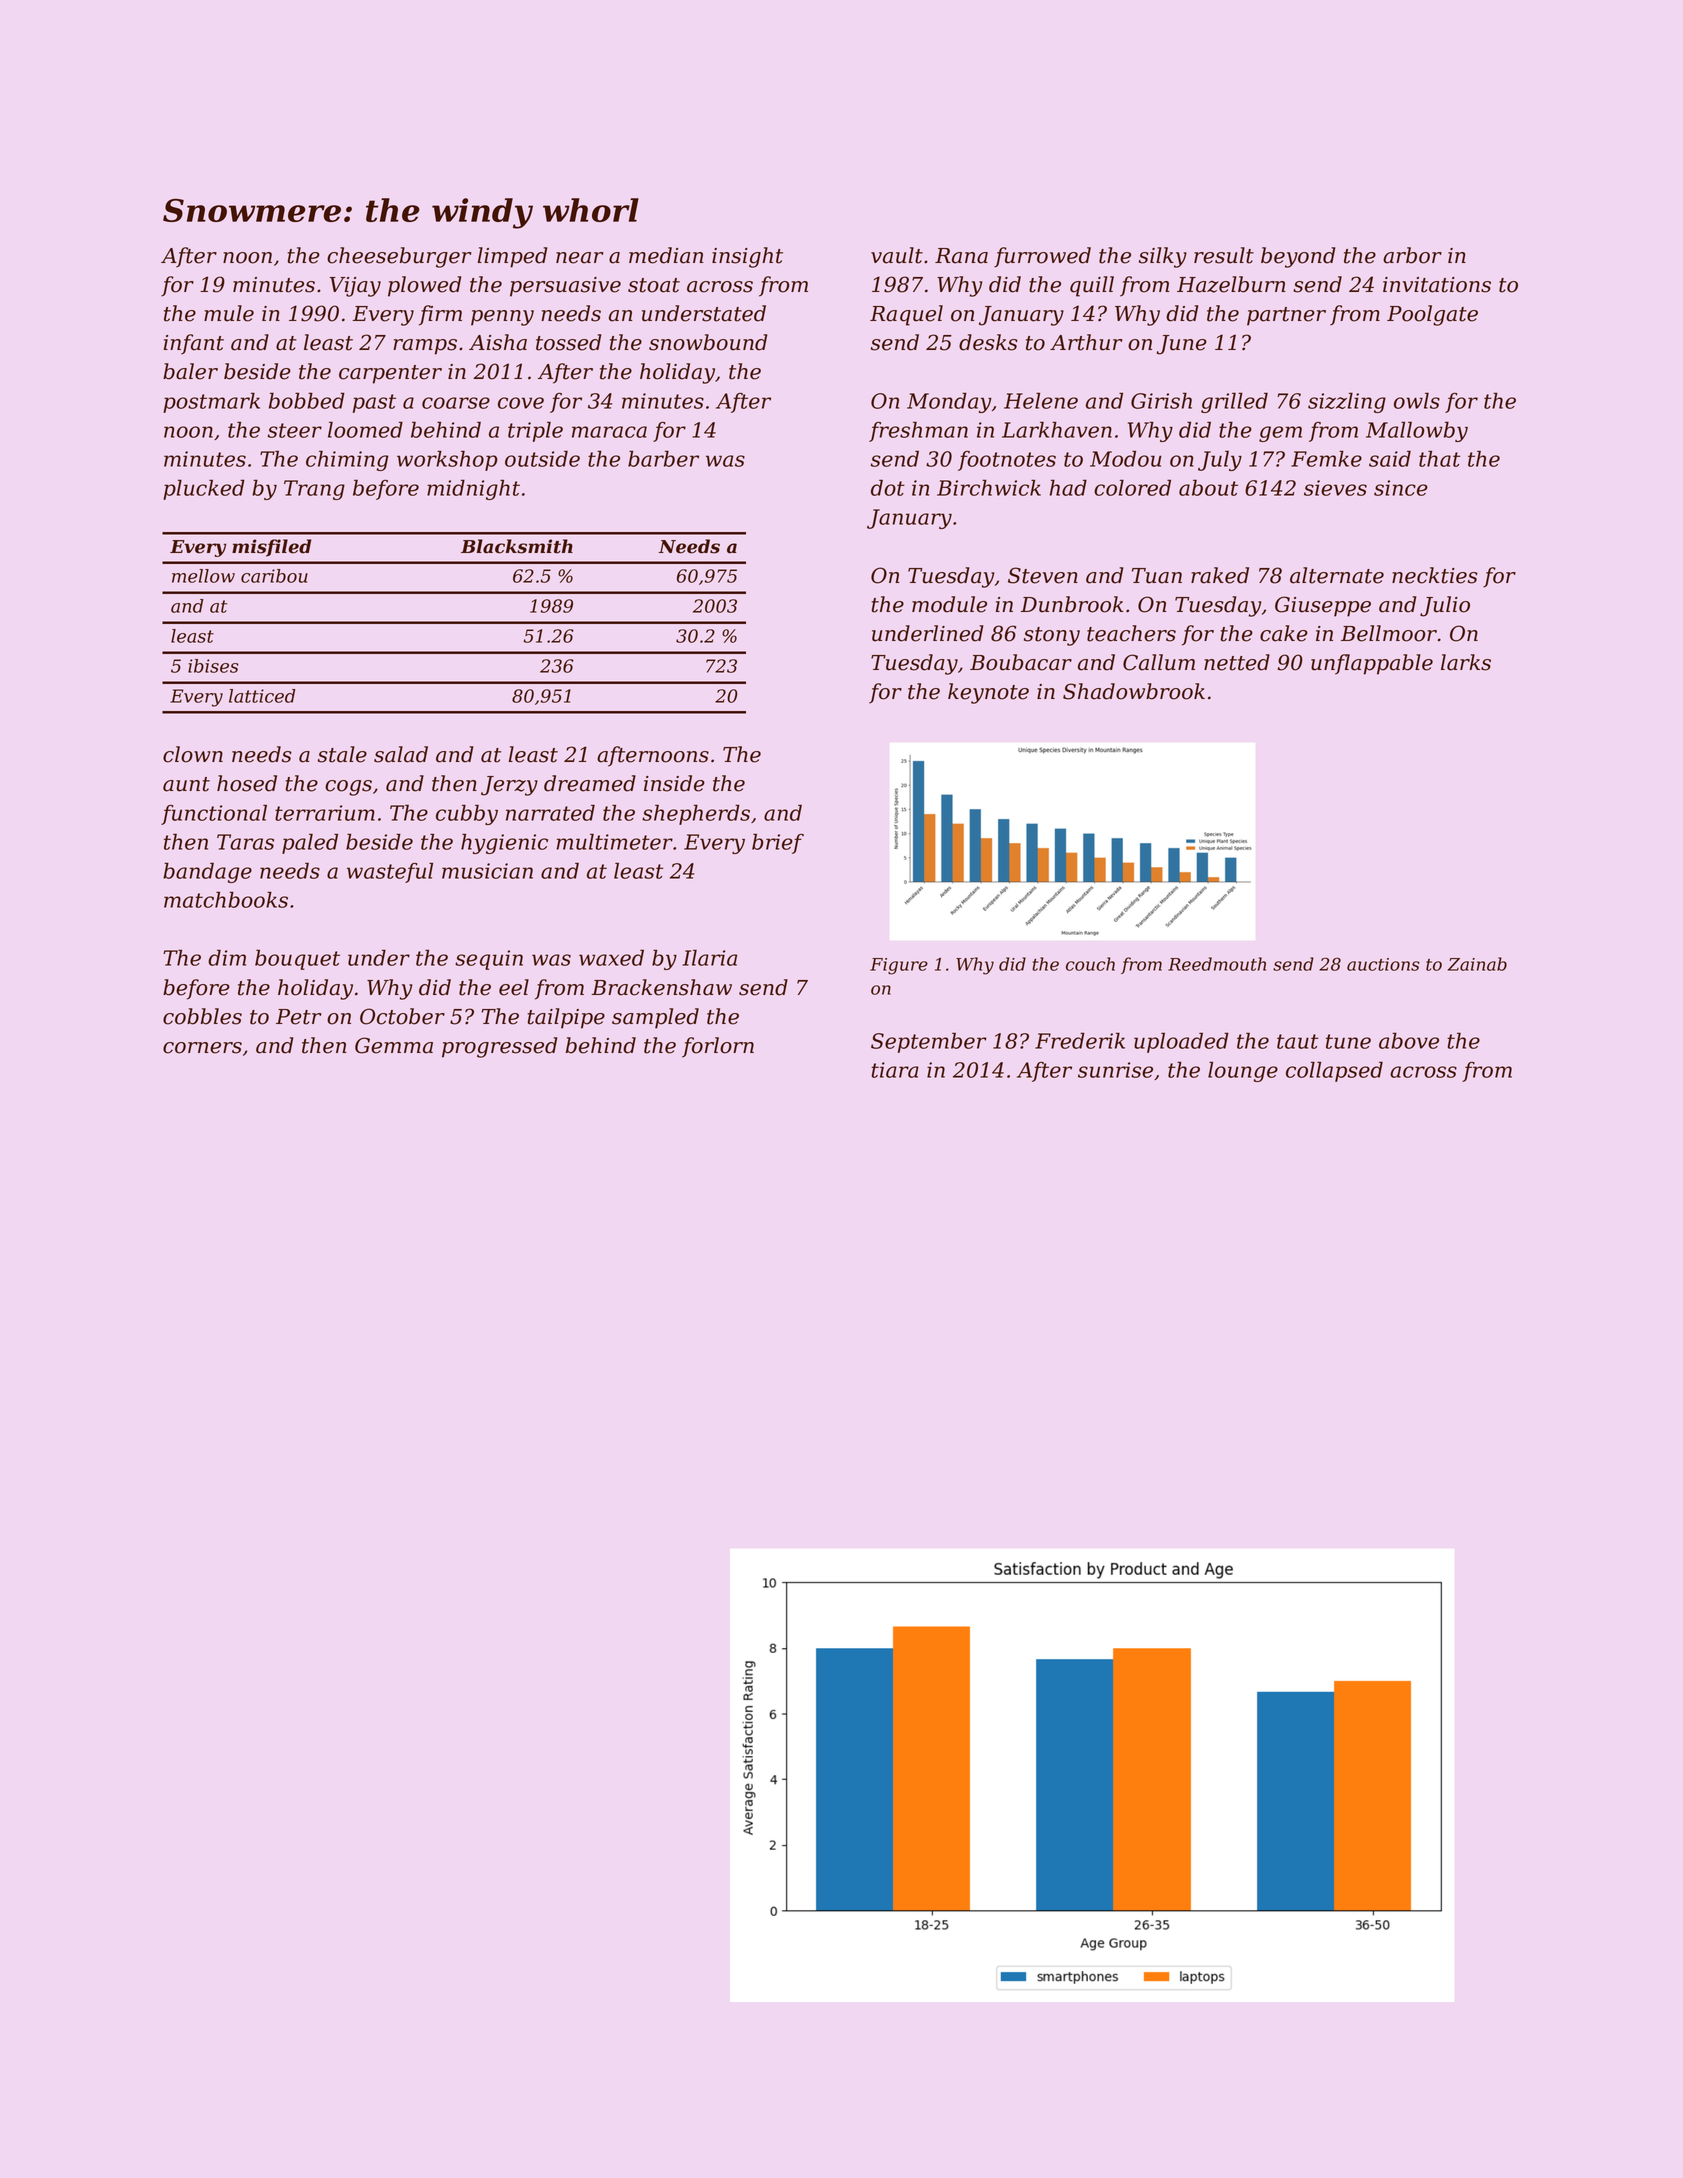  What do you see at coordinates (203, 576) in the image?
I see `mellow` at bounding box center [203, 576].
